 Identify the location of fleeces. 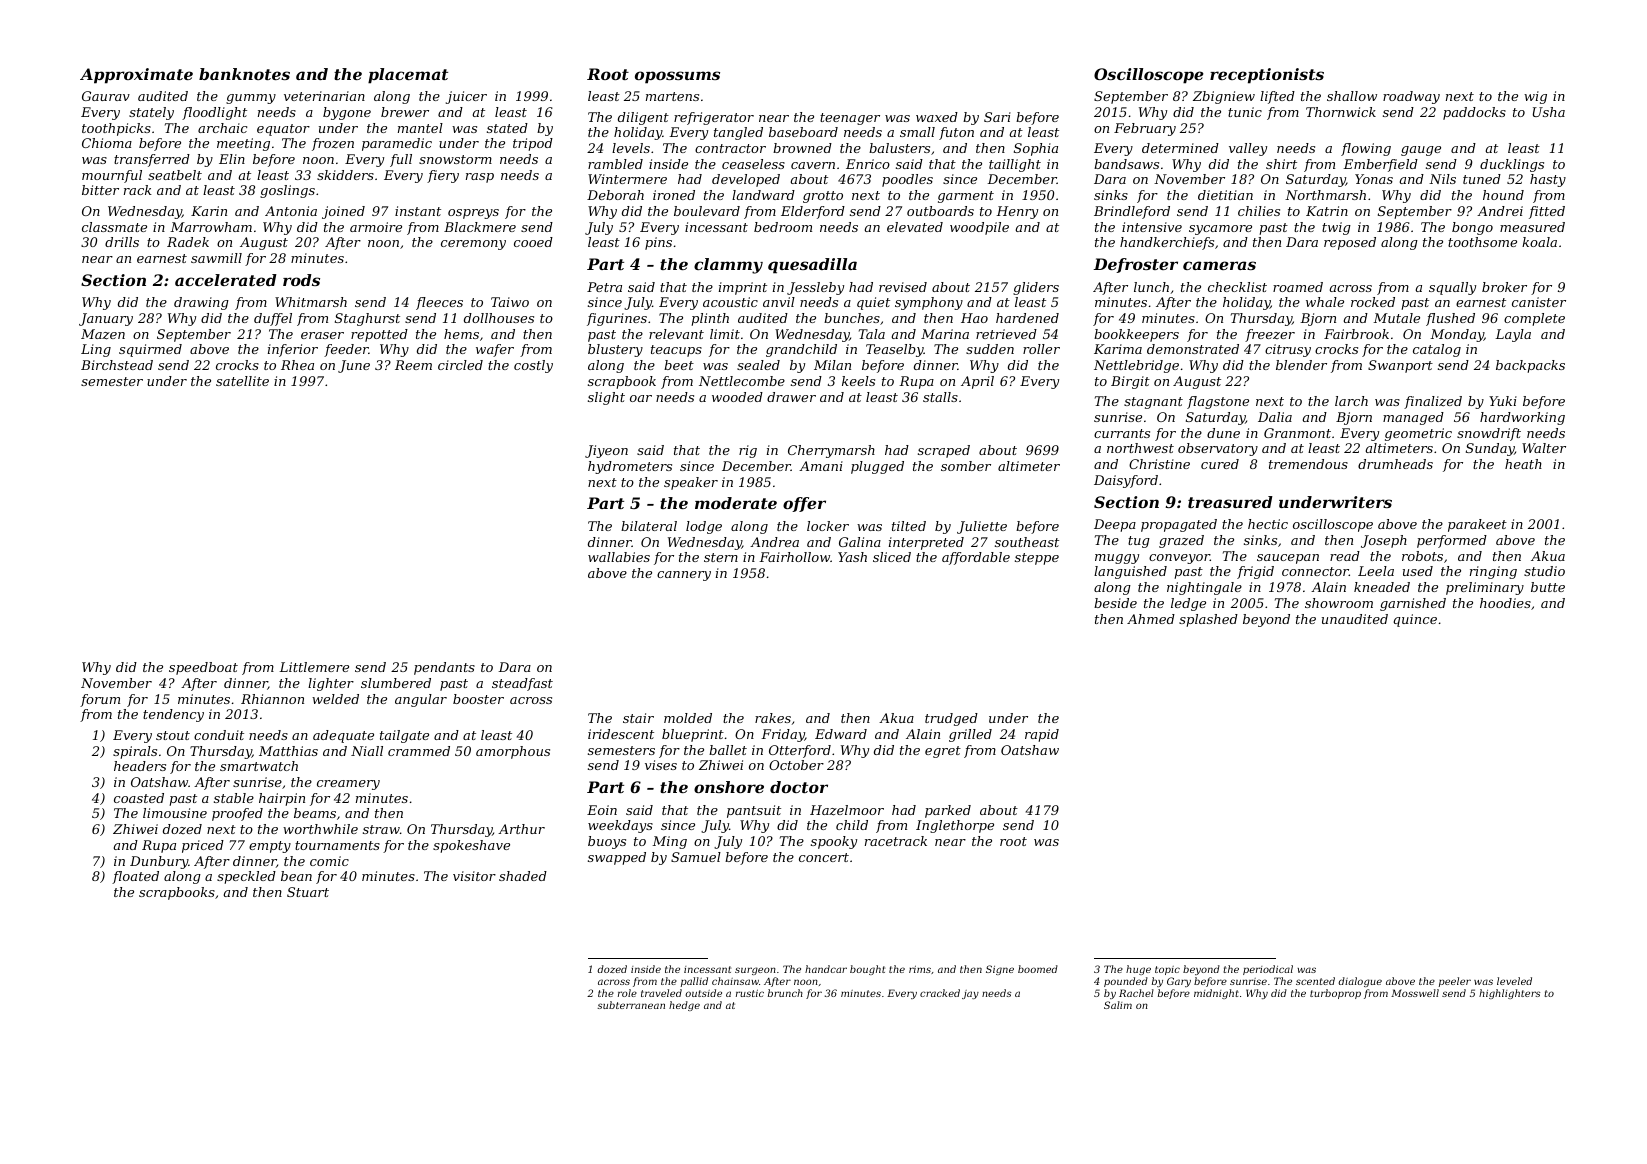
(439, 303).
